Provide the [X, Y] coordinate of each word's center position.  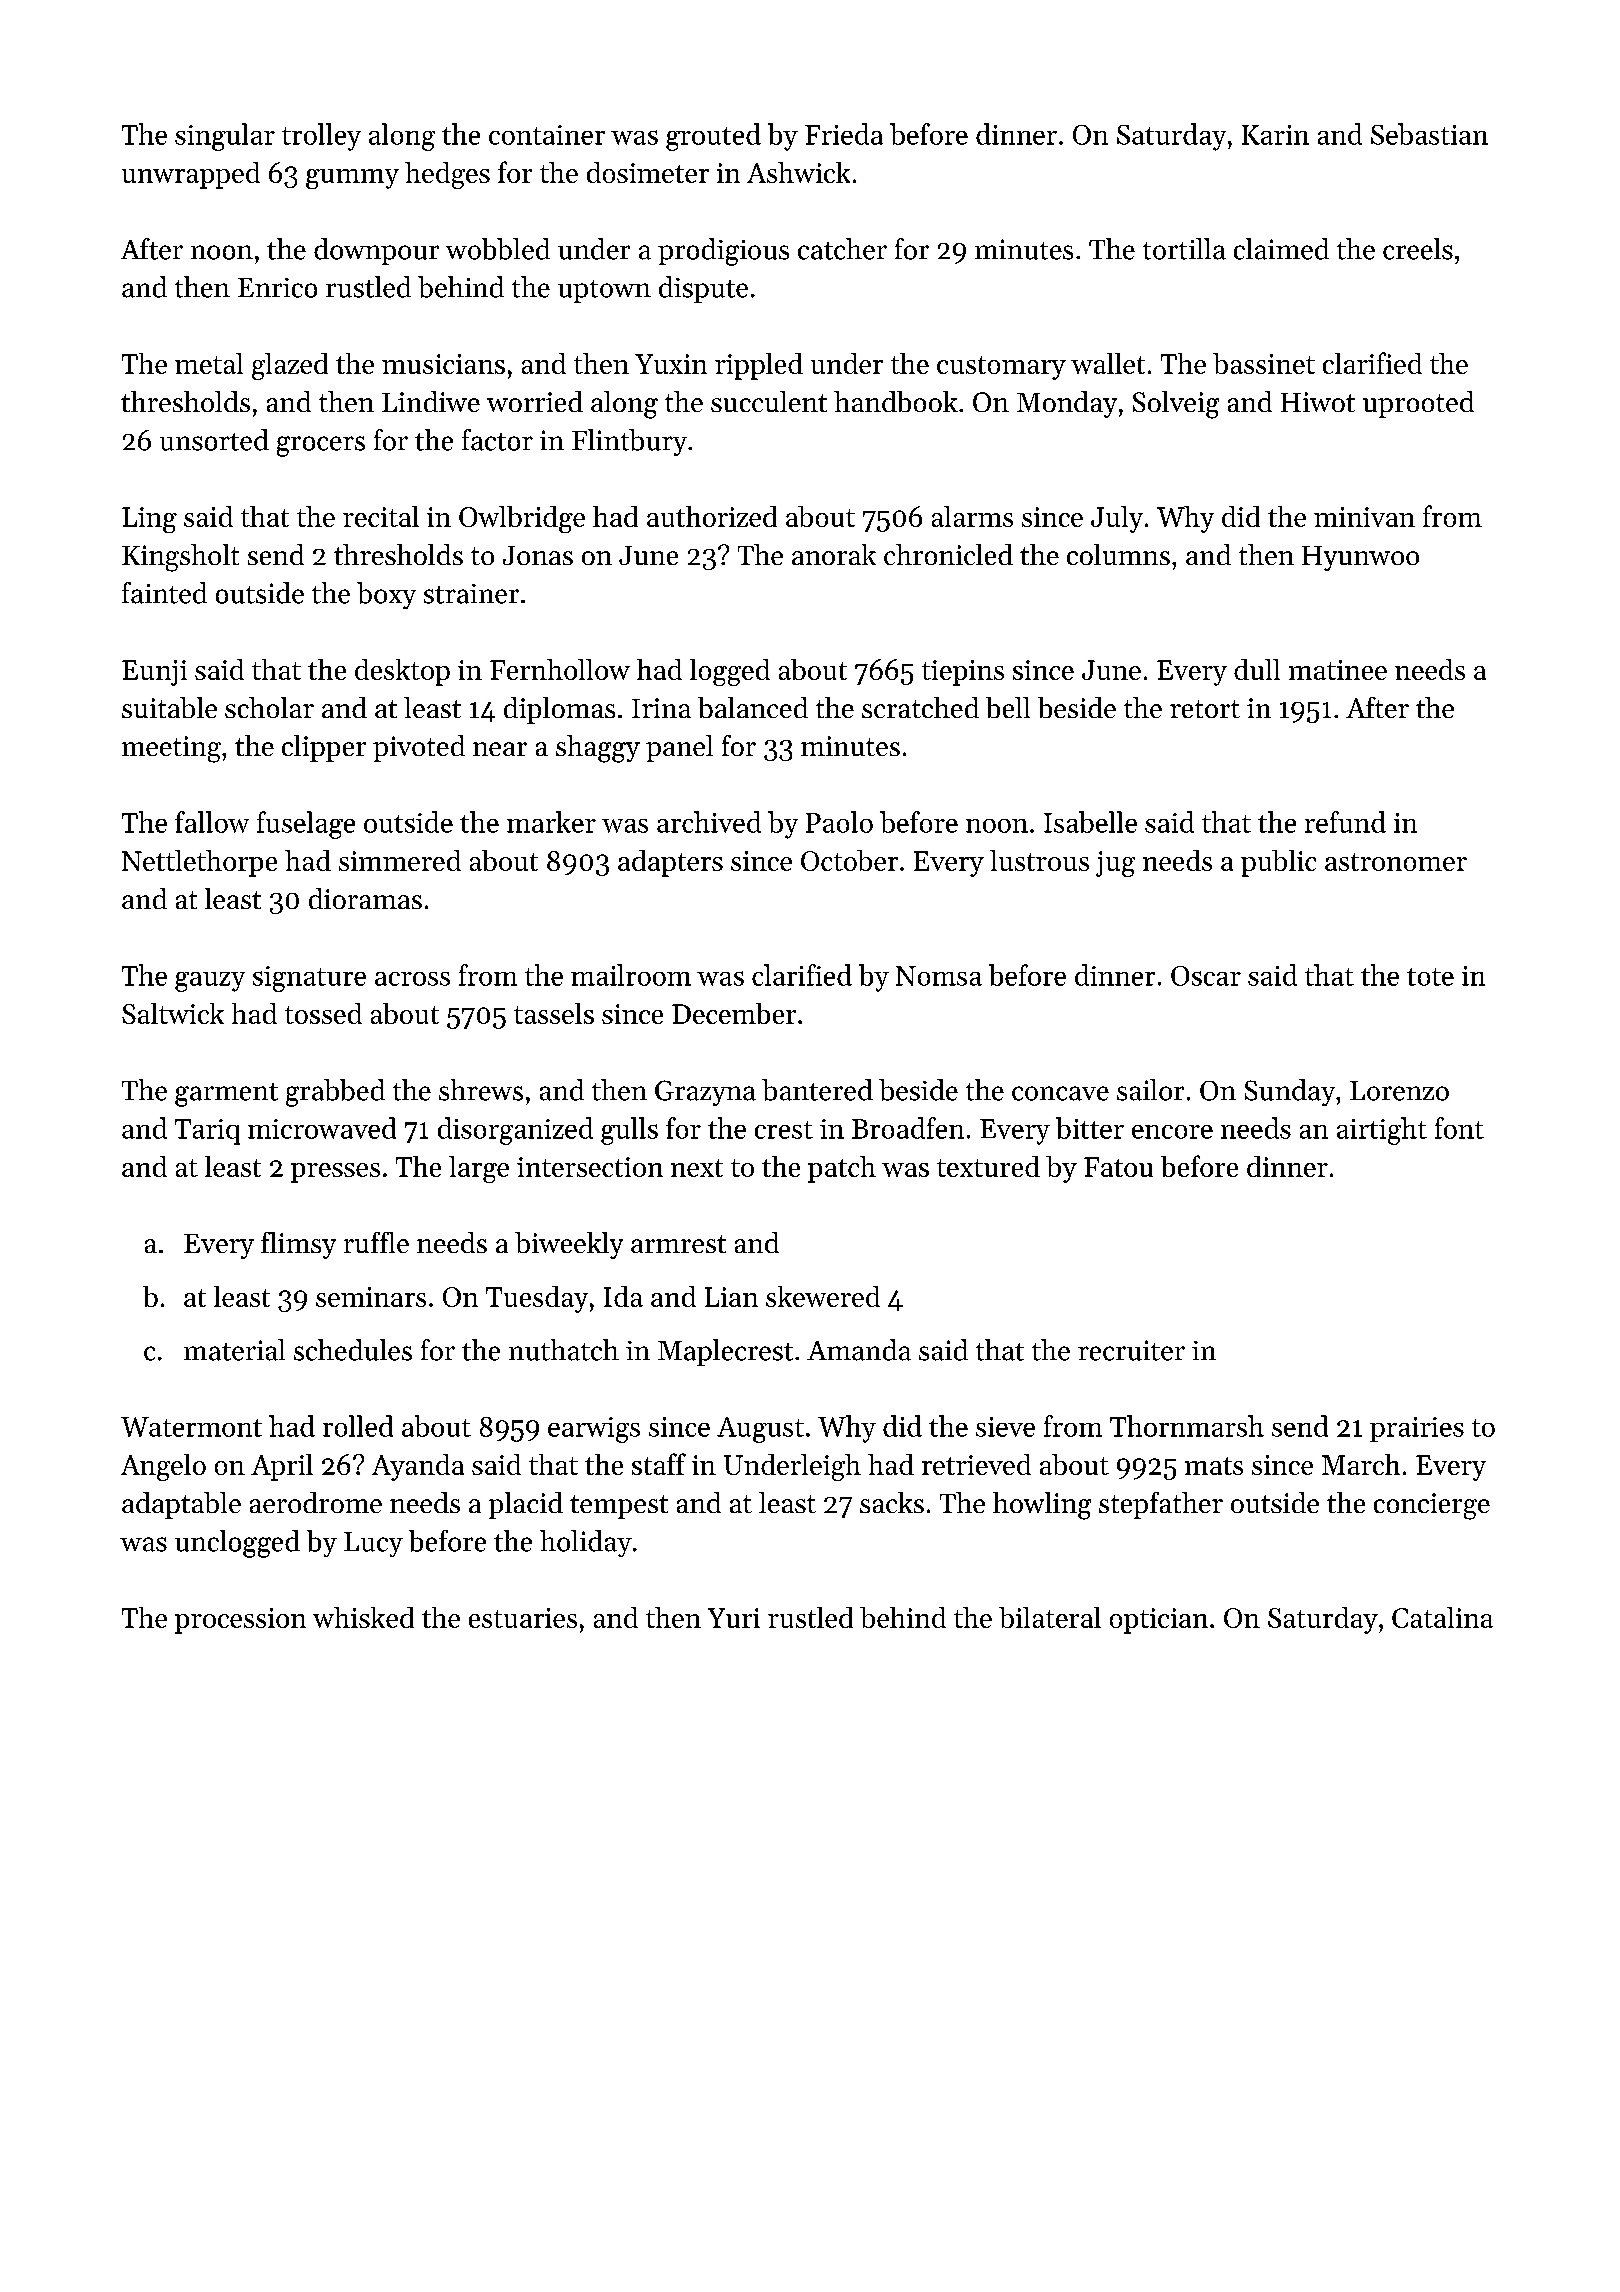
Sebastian [1429, 134]
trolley [321, 137]
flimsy [298, 1245]
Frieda [844, 134]
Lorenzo [1399, 1091]
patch [842, 1169]
